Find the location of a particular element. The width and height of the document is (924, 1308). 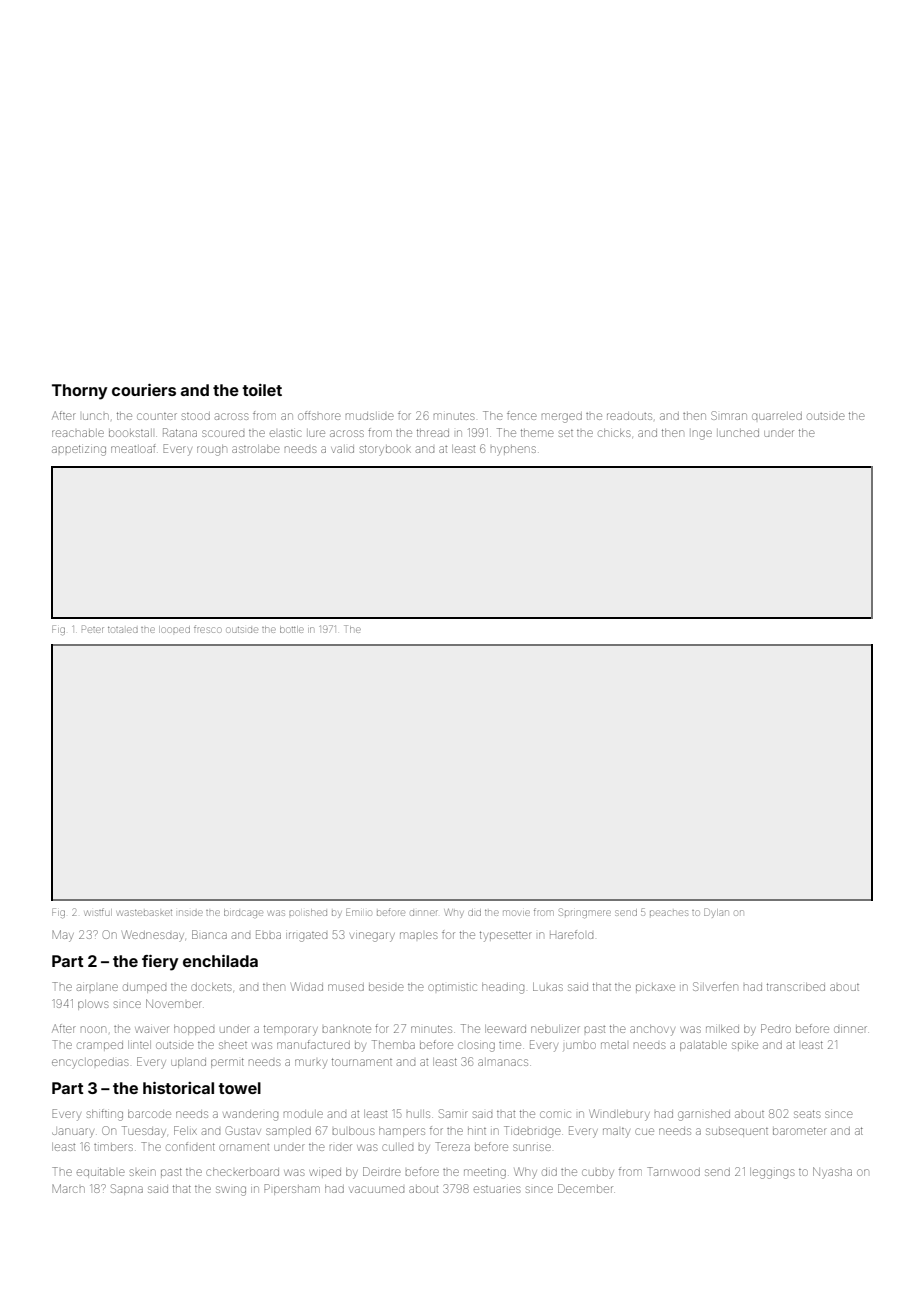

meatloaf is located at coordinates (133, 448).
